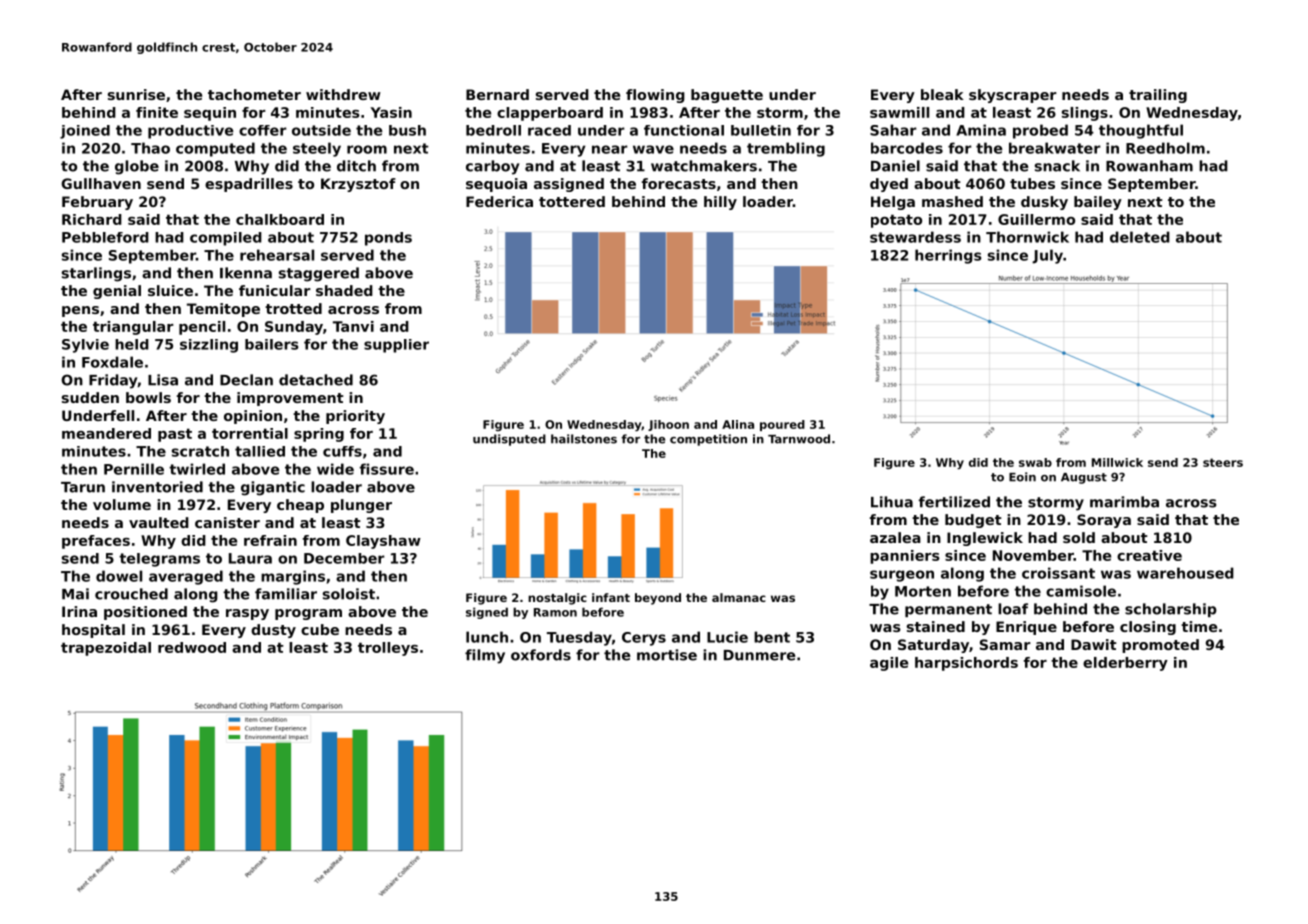 Image resolution: width=1308 pixels, height=924 pixels. What do you see at coordinates (942, 94) in the image?
I see `bleak` at bounding box center [942, 94].
